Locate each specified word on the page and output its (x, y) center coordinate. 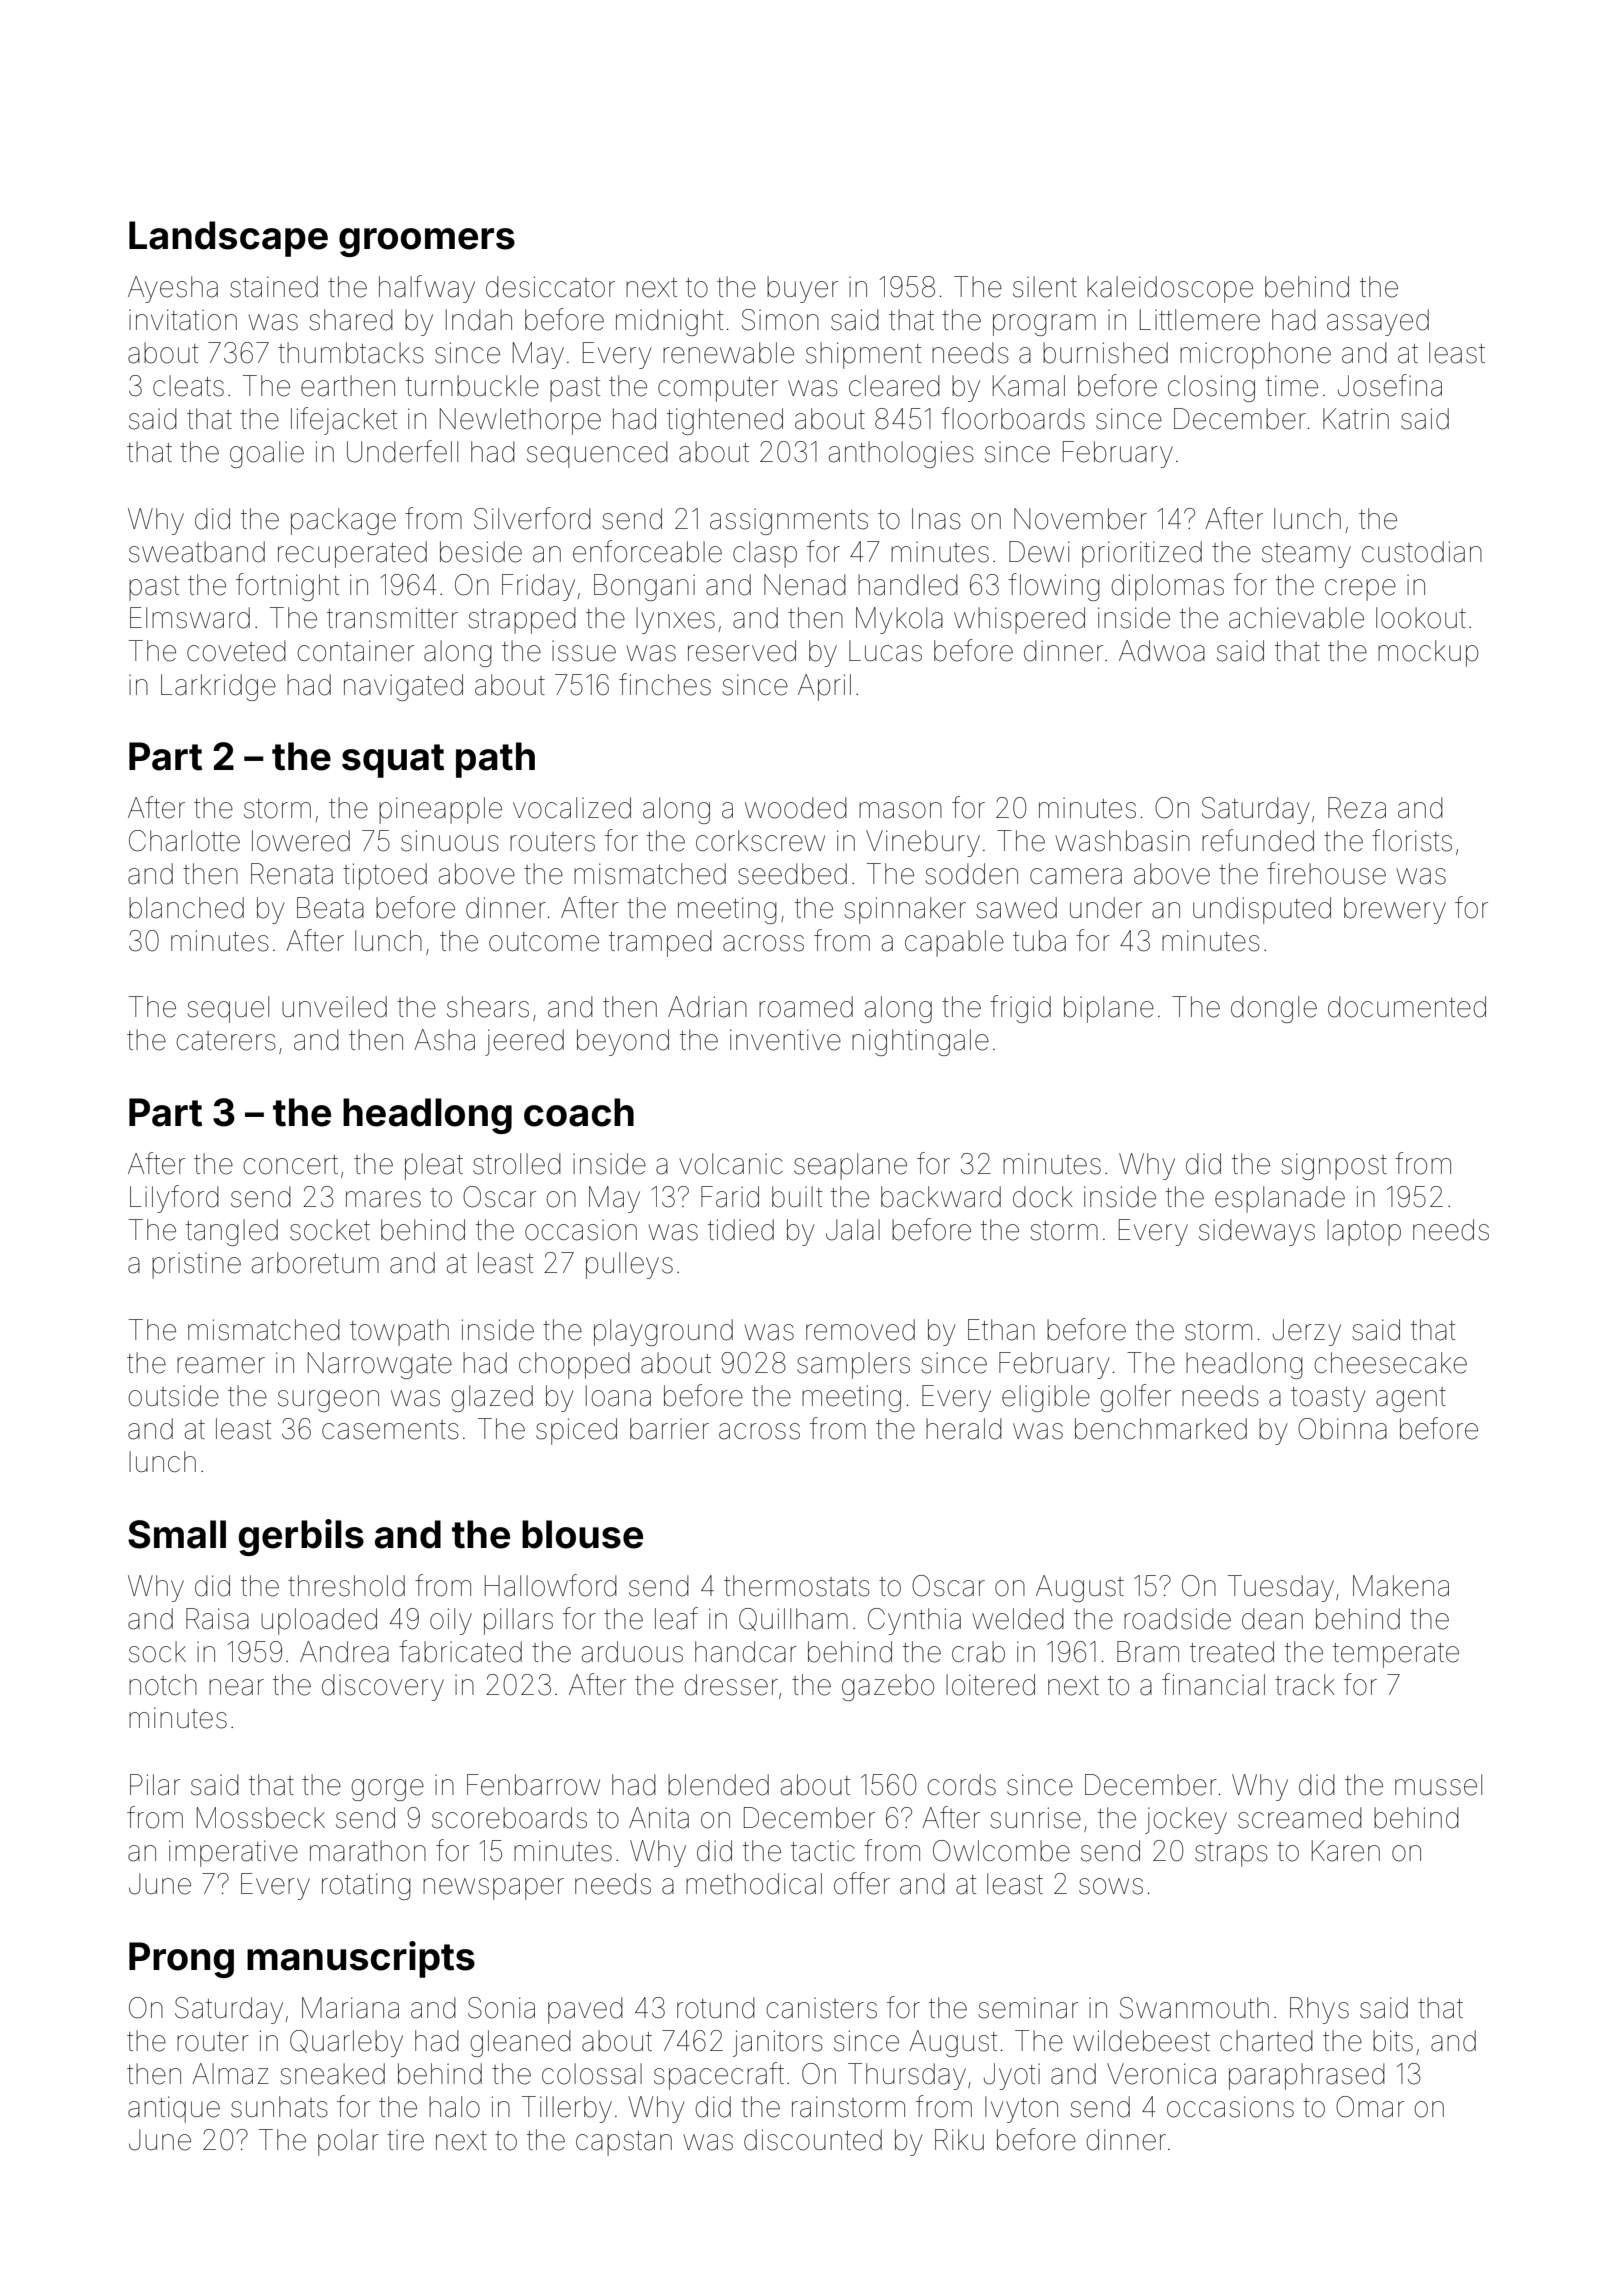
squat (393, 761)
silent (1045, 287)
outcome (544, 942)
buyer (802, 289)
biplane (1109, 1009)
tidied (741, 1230)
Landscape (228, 239)
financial (1213, 1684)
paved (585, 2010)
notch (163, 1685)
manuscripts (361, 1959)
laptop (1364, 1232)
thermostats (797, 1586)
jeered (524, 1042)
